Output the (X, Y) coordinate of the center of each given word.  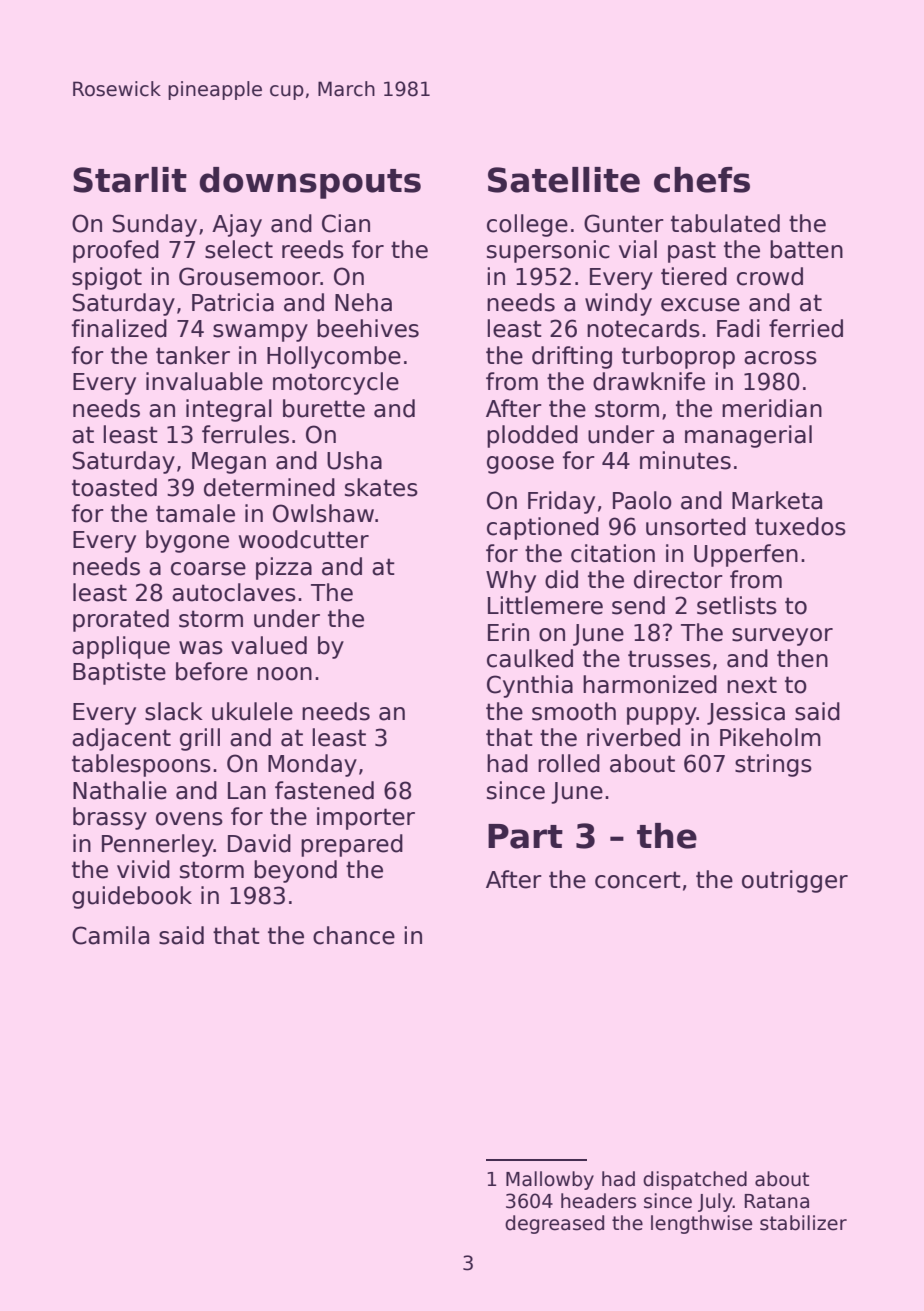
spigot (107, 278)
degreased (554, 1224)
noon (284, 674)
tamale (195, 513)
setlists (737, 605)
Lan (247, 791)
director (678, 579)
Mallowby (550, 1180)
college (527, 225)
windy (618, 304)
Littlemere (545, 605)
